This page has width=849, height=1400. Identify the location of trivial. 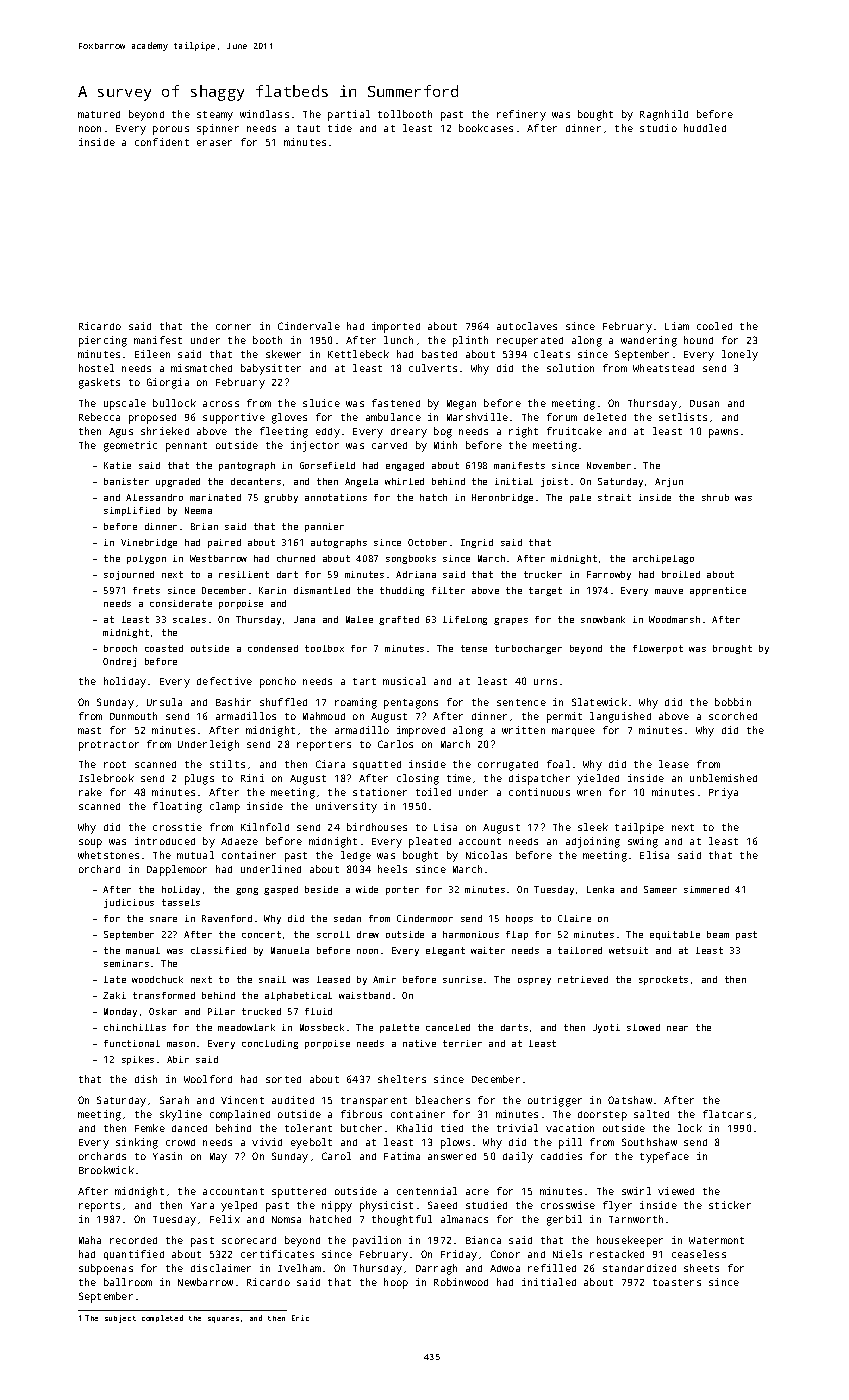
(517, 1128).
